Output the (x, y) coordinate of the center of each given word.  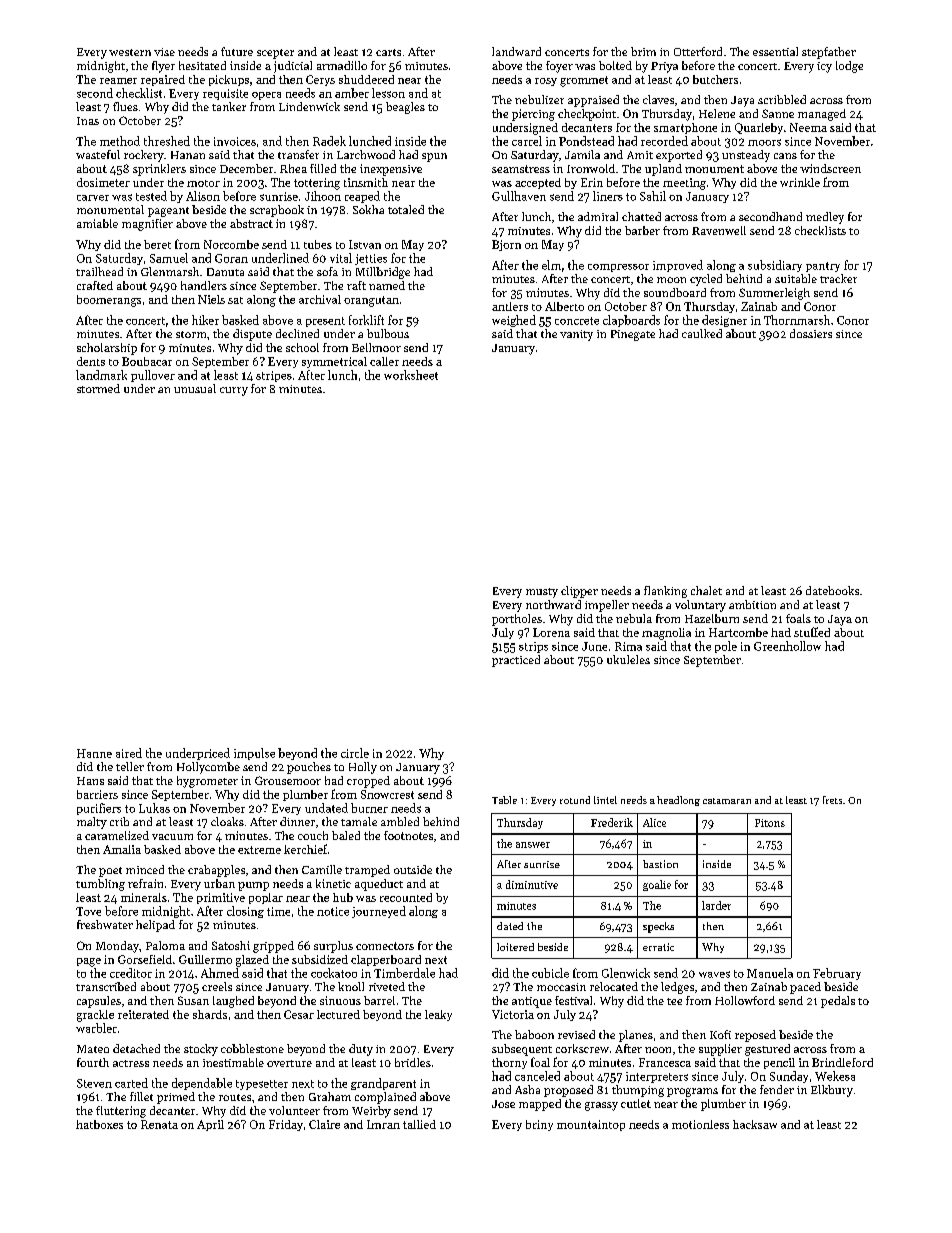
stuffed (812, 632)
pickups (229, 80)
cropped (368, 782)
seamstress (521, 169)
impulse (254, 754)
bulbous (388, 333)
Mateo (93, 1049)
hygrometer (207, 782)
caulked (702, 333)
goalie (657, 885)
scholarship (107, 349)
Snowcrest (387, 794)
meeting (684, 184)
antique (532, 1002)
